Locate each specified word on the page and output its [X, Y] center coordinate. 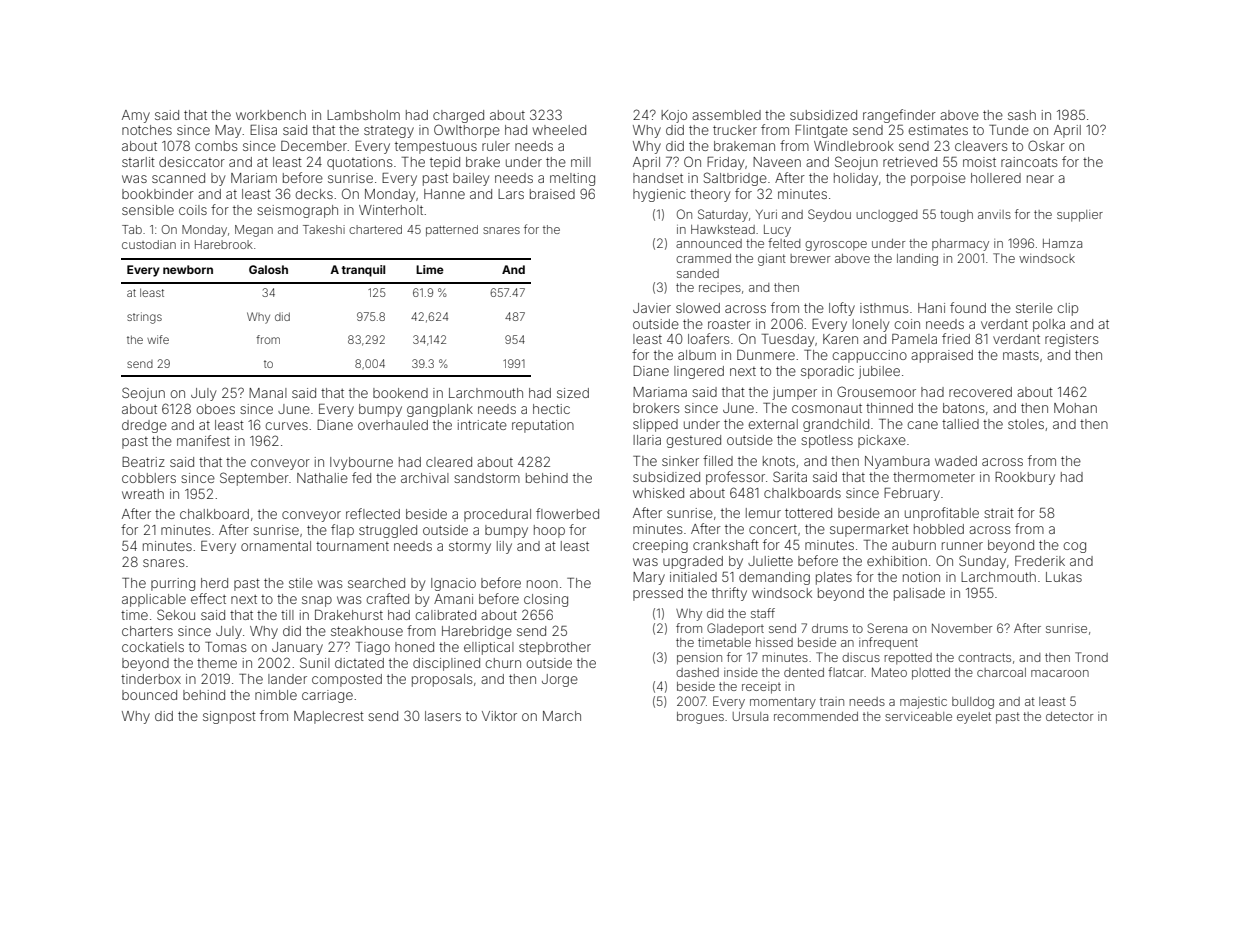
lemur [763, 513]
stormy [470, 548]
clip [1068, 309]
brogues [700, 718]
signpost [229, 717]
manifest [203, 440]
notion [921, 577]
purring [173, 584]
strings [144, 318]
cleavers [981, 146]
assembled [726, 115]
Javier [652, 308]
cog [1075, 547]
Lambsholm [363, 115]
